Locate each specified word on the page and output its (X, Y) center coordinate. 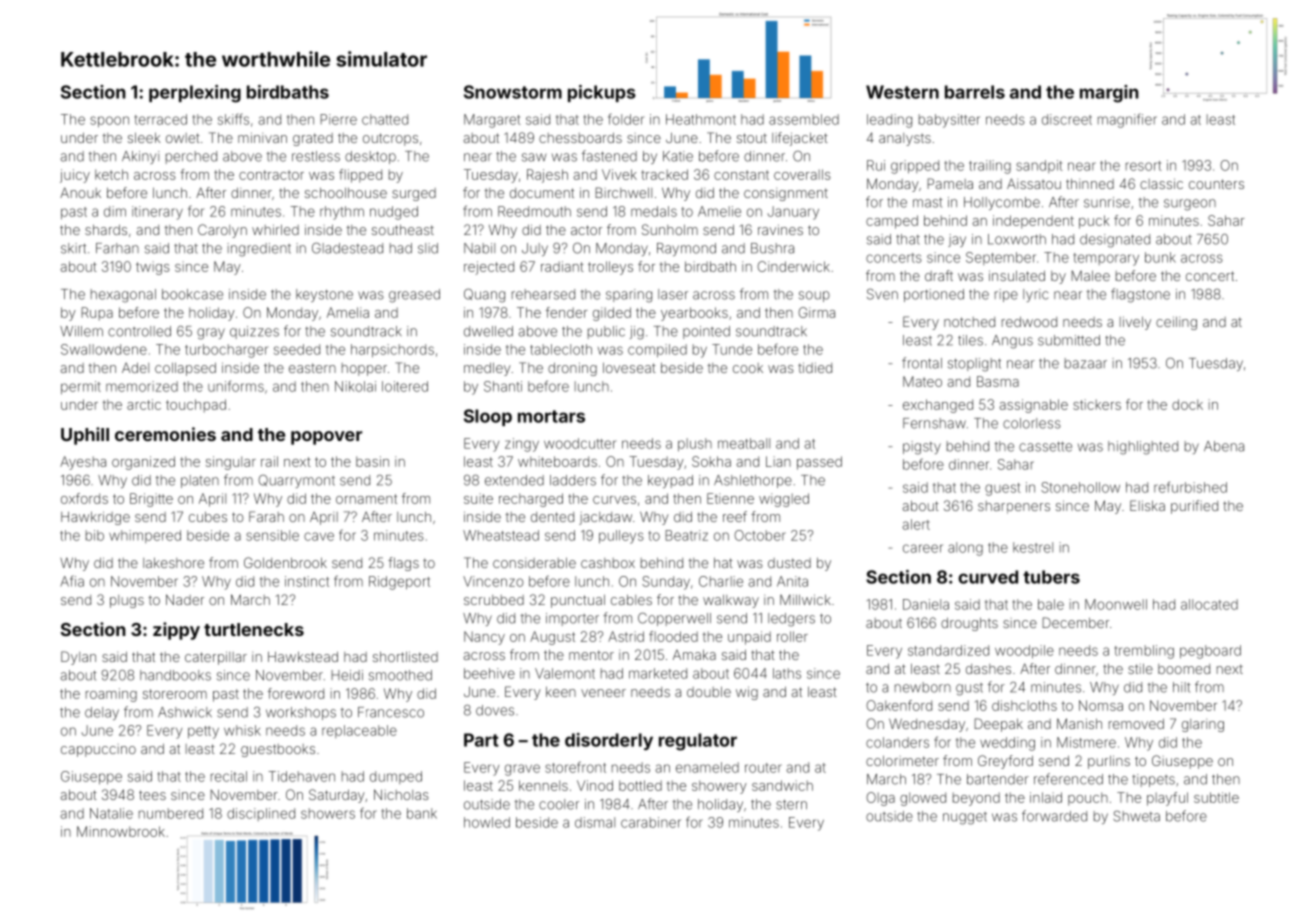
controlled (139, 331)
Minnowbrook (121, 831)
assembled (804, 119)
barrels (975, 92)
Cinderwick (793, 266)
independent (1033, 222)
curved (988, 577)
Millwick (805, 599)
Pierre (338, 119)
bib (95, 535)
